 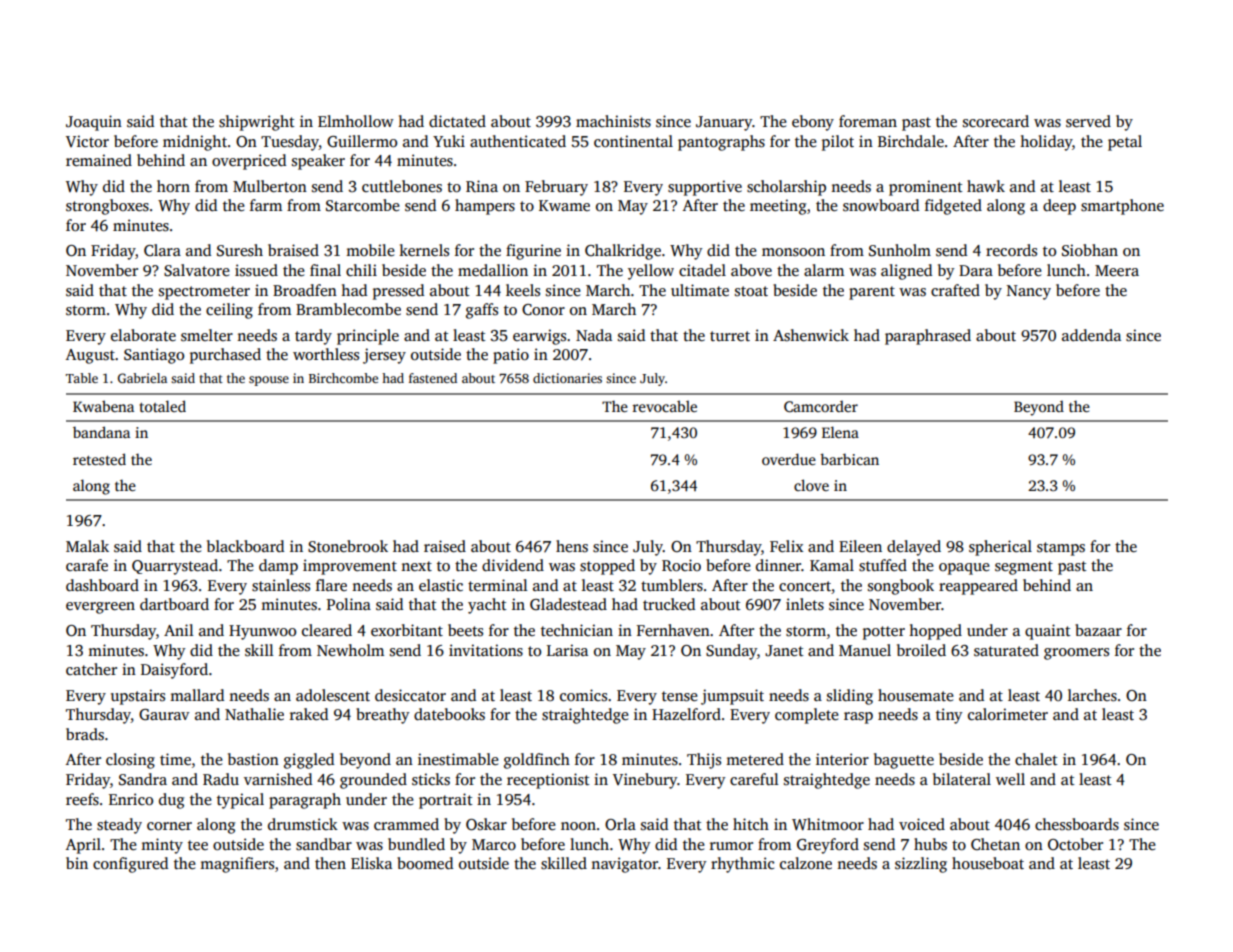 I want to click on dictated, so click(x=457, y=121).
